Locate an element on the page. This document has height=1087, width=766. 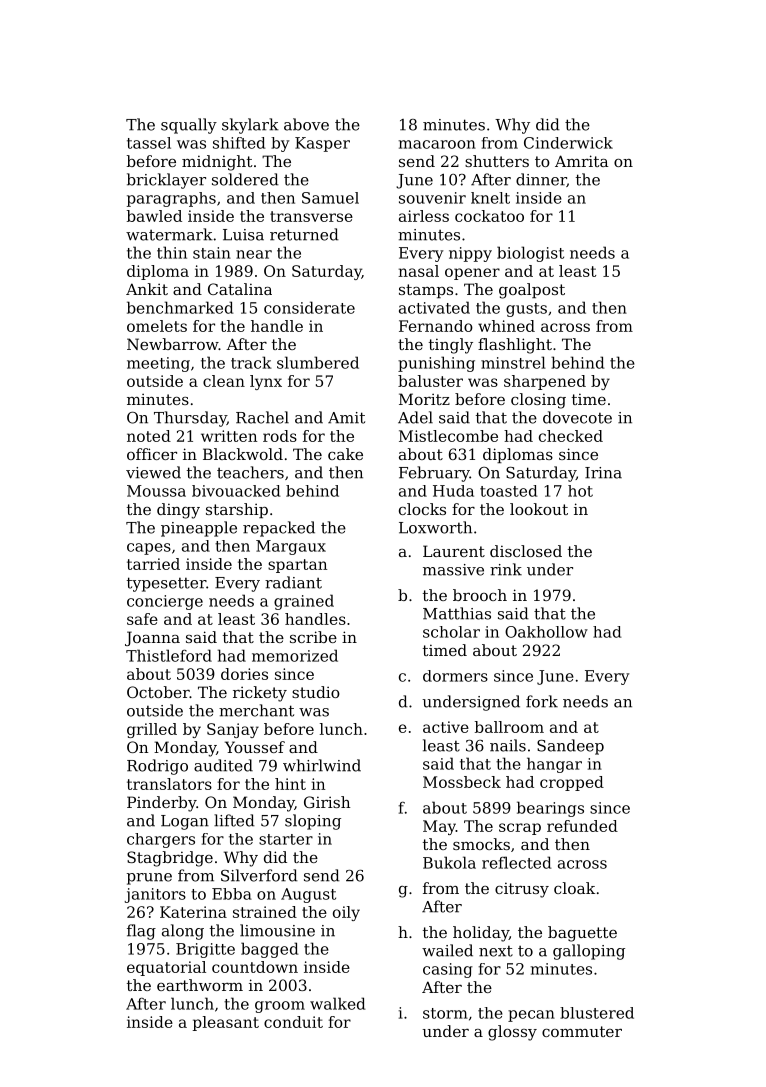
thin is located at coordinates (172, 252).
